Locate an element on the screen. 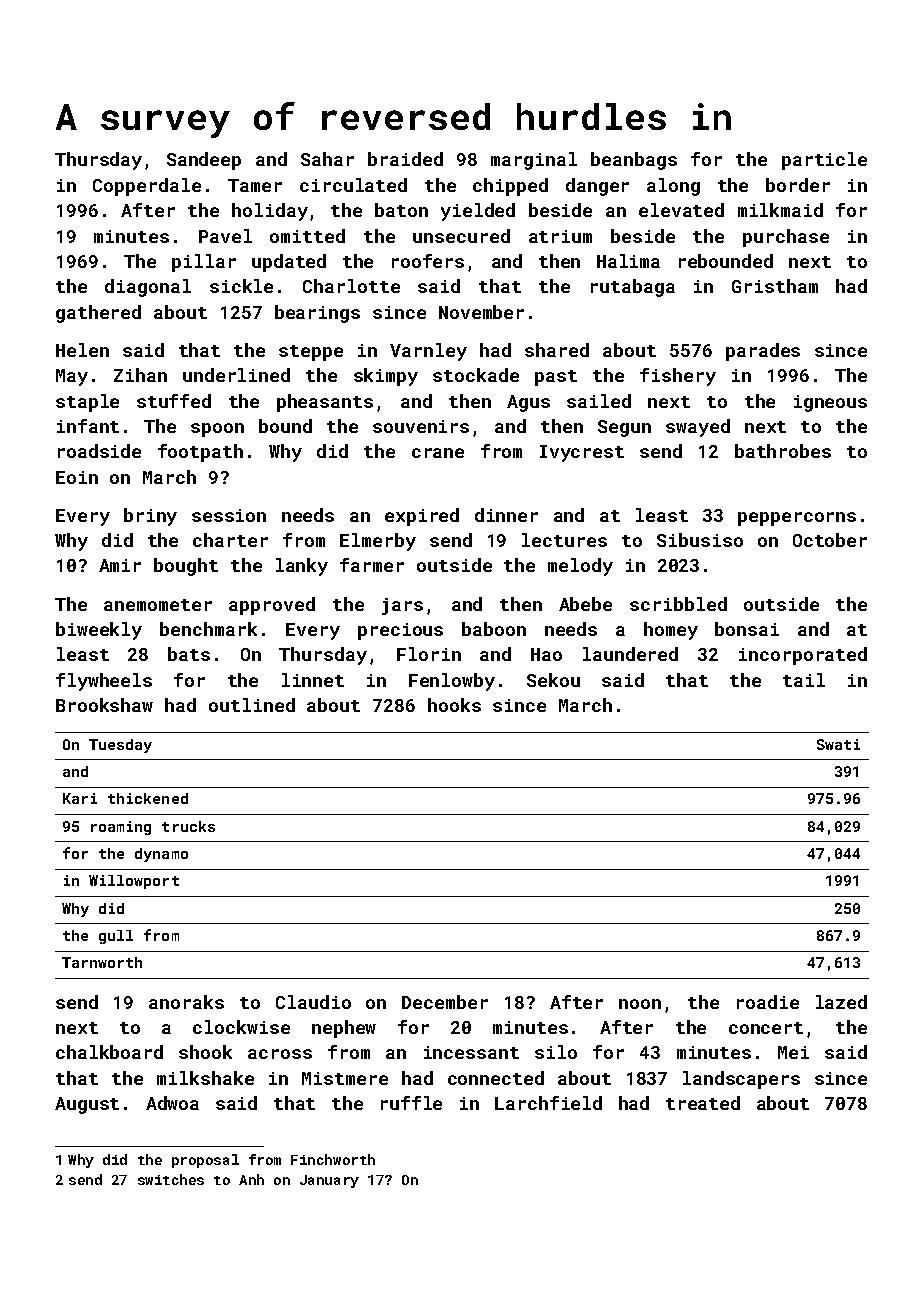  Swati is located at coordinates (838, 744).
